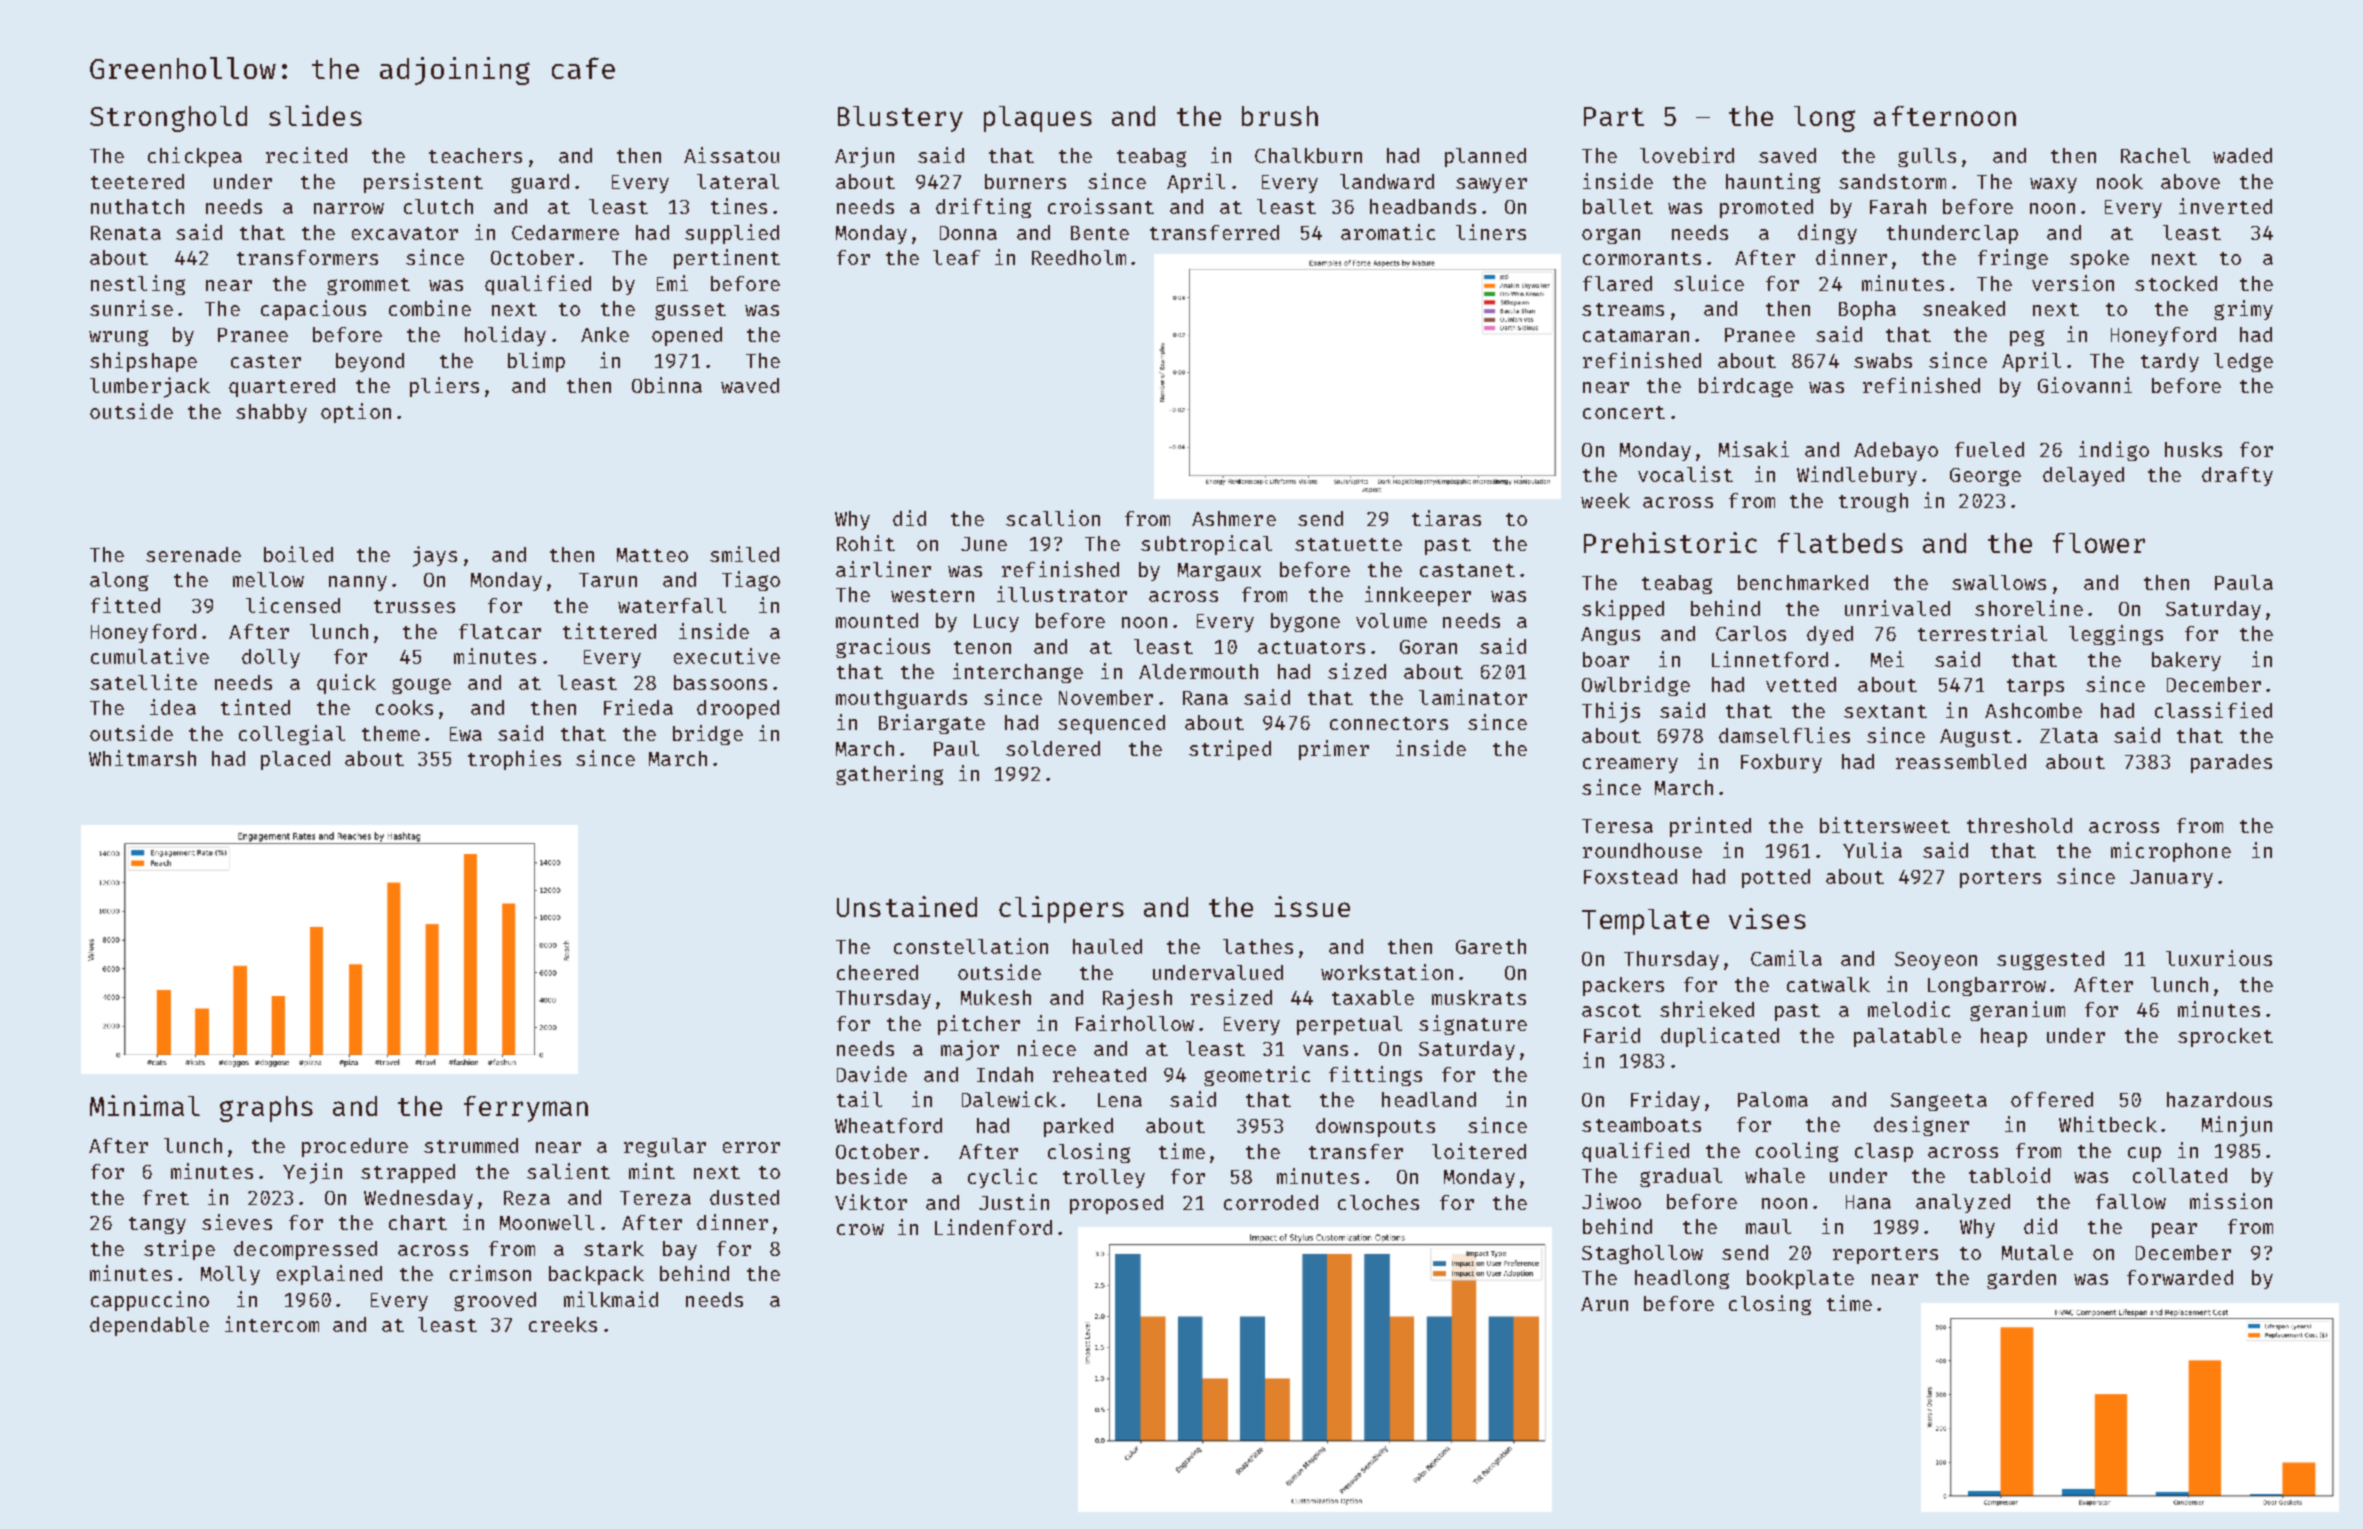 The image size is (2363, 1529). What do you see at coordinates (2219, 958) in the screenshot?
I see `luxurious` at bounding box center [2219, 958].
